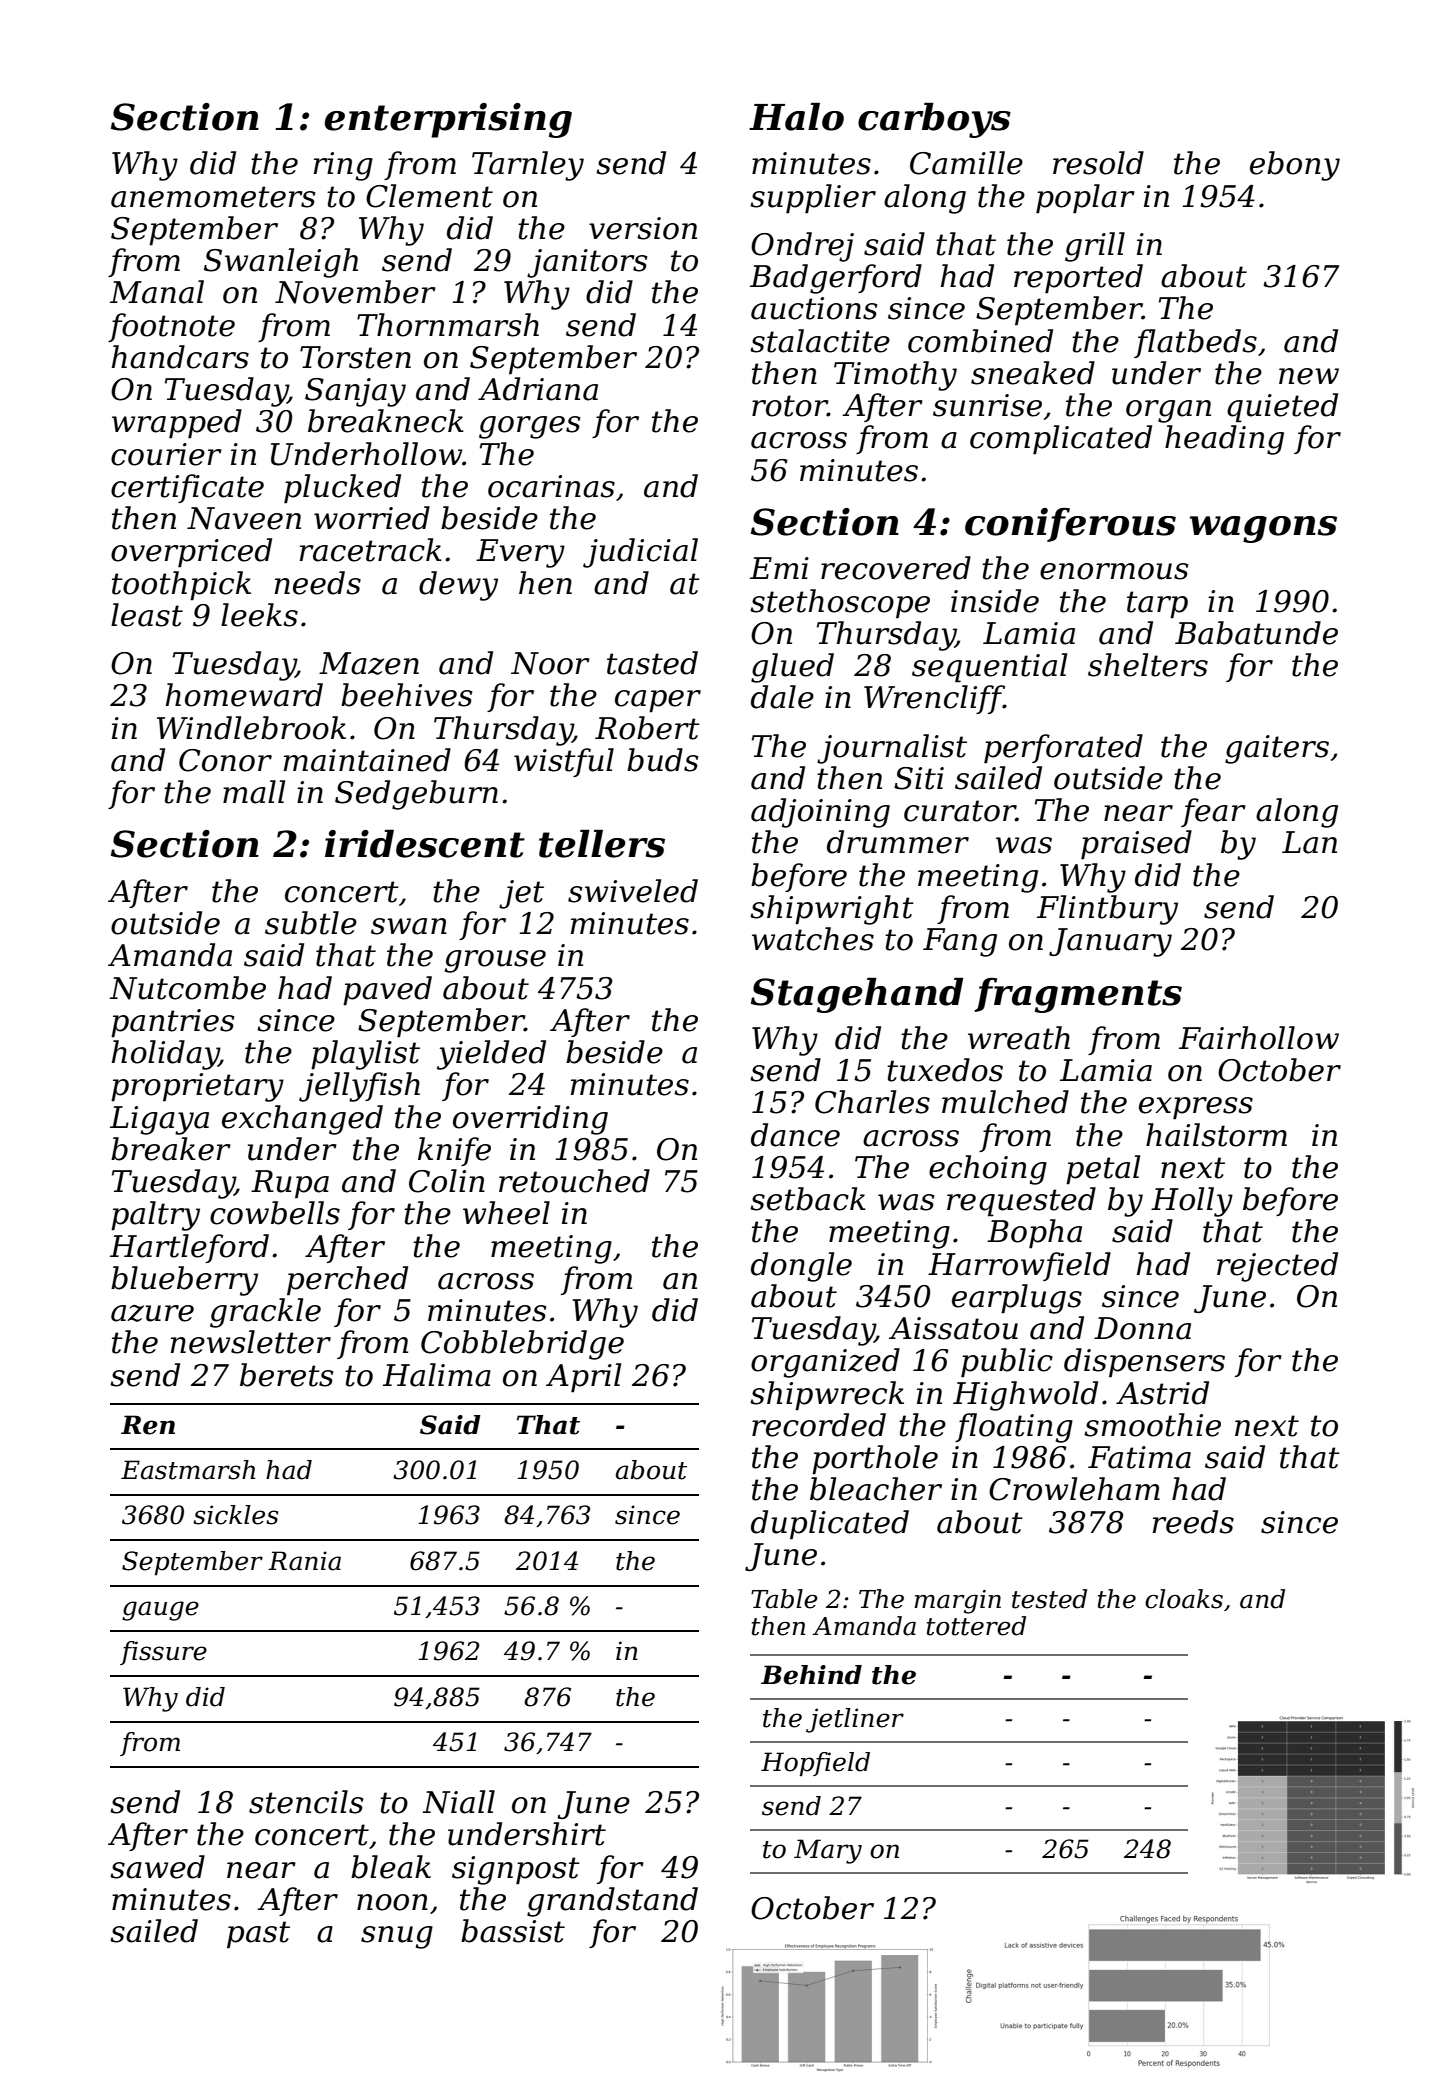 This document has width=1450, height=2100. I want to click on heading, so click(1224, 440).
